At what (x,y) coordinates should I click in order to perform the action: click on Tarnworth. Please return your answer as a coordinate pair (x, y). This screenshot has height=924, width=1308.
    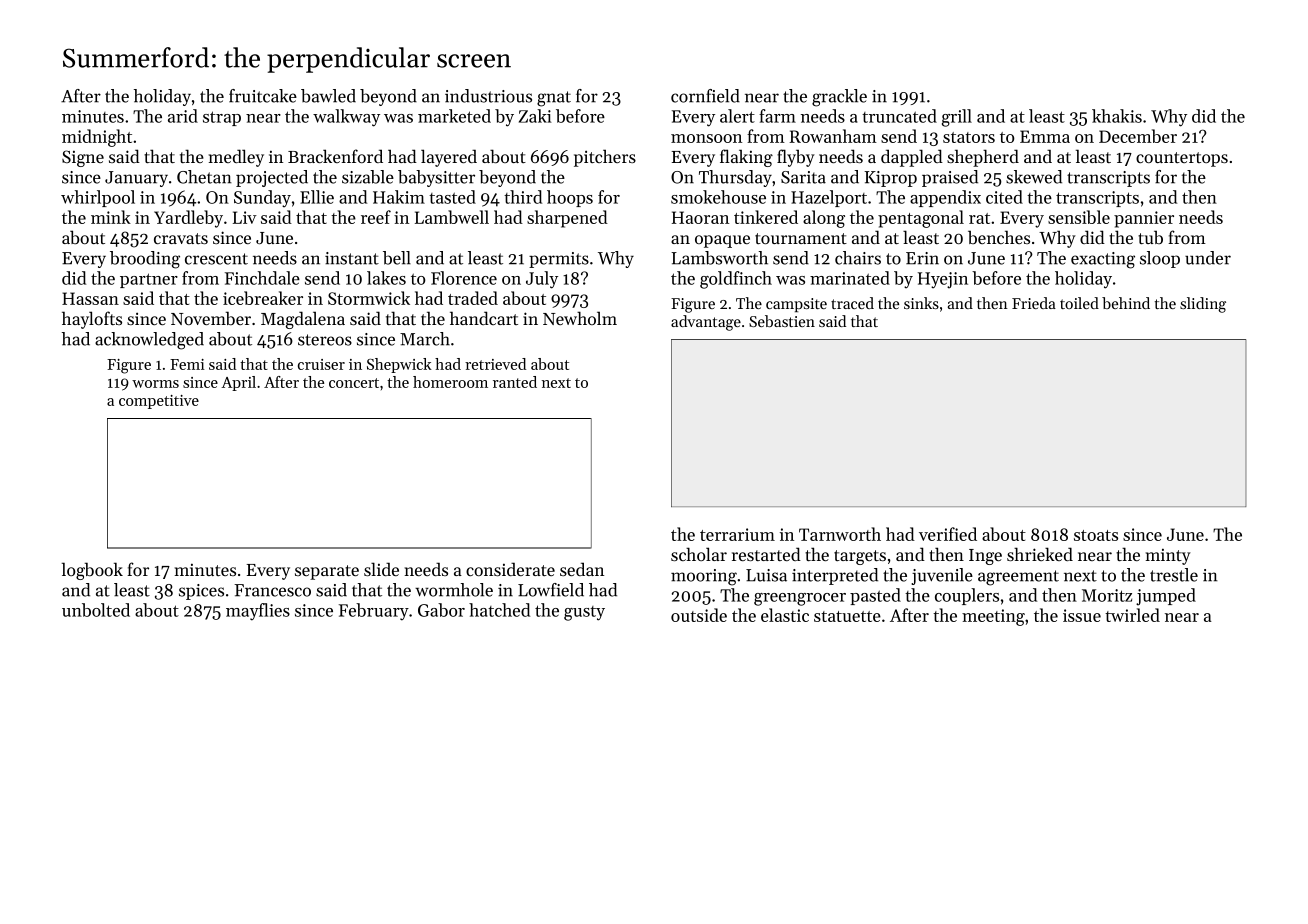
    Looking at the image, I should click on (840, 534).
